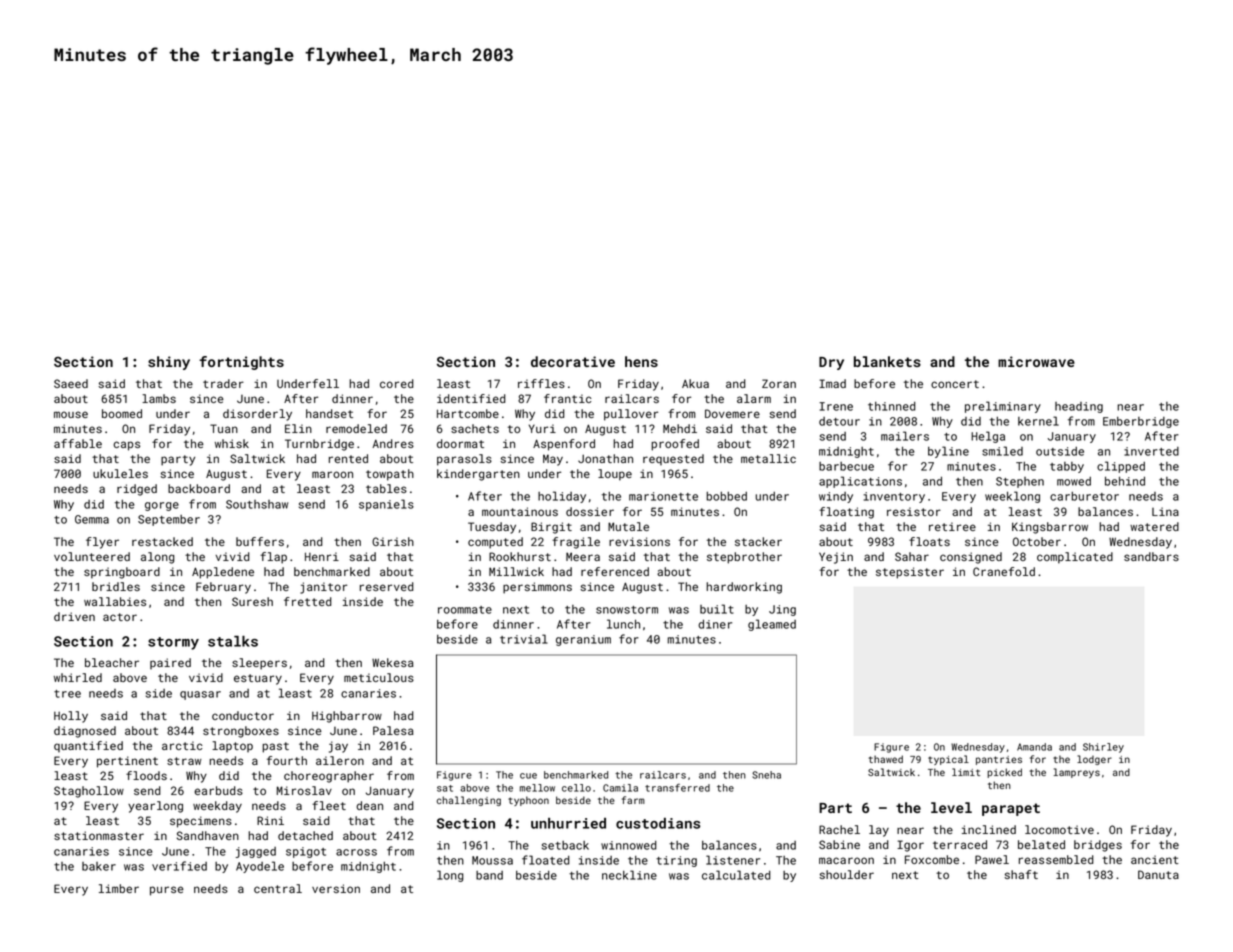  What do you see at coordinates (1004, 571) in the image?
I see `Cranefold` at bounding box center [1004, 571].
